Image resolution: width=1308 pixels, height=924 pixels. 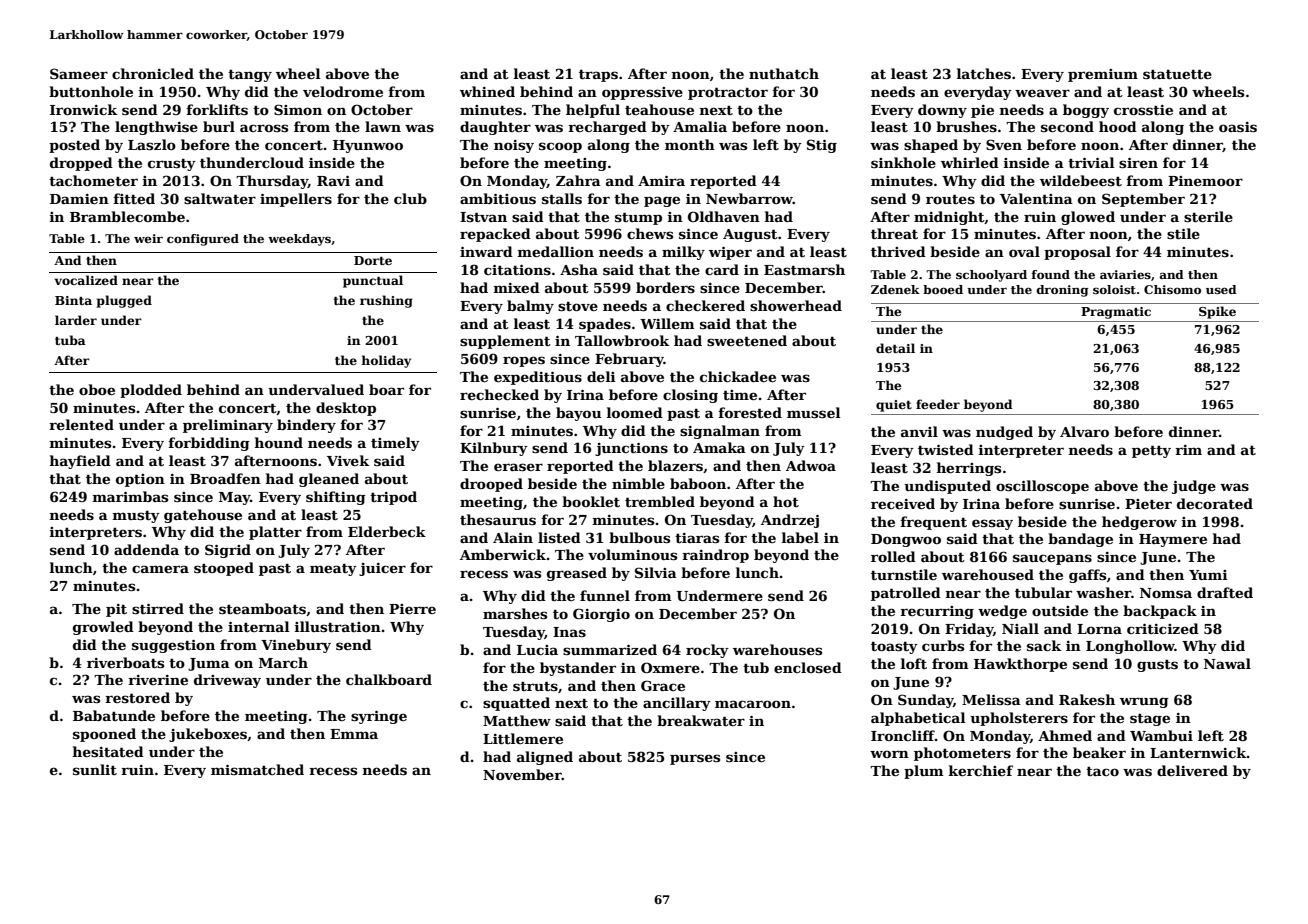 What do you see at coordinates (1052, 559) in the screenshot?
I see `saucepans` at bounding box center [1052, 559].
